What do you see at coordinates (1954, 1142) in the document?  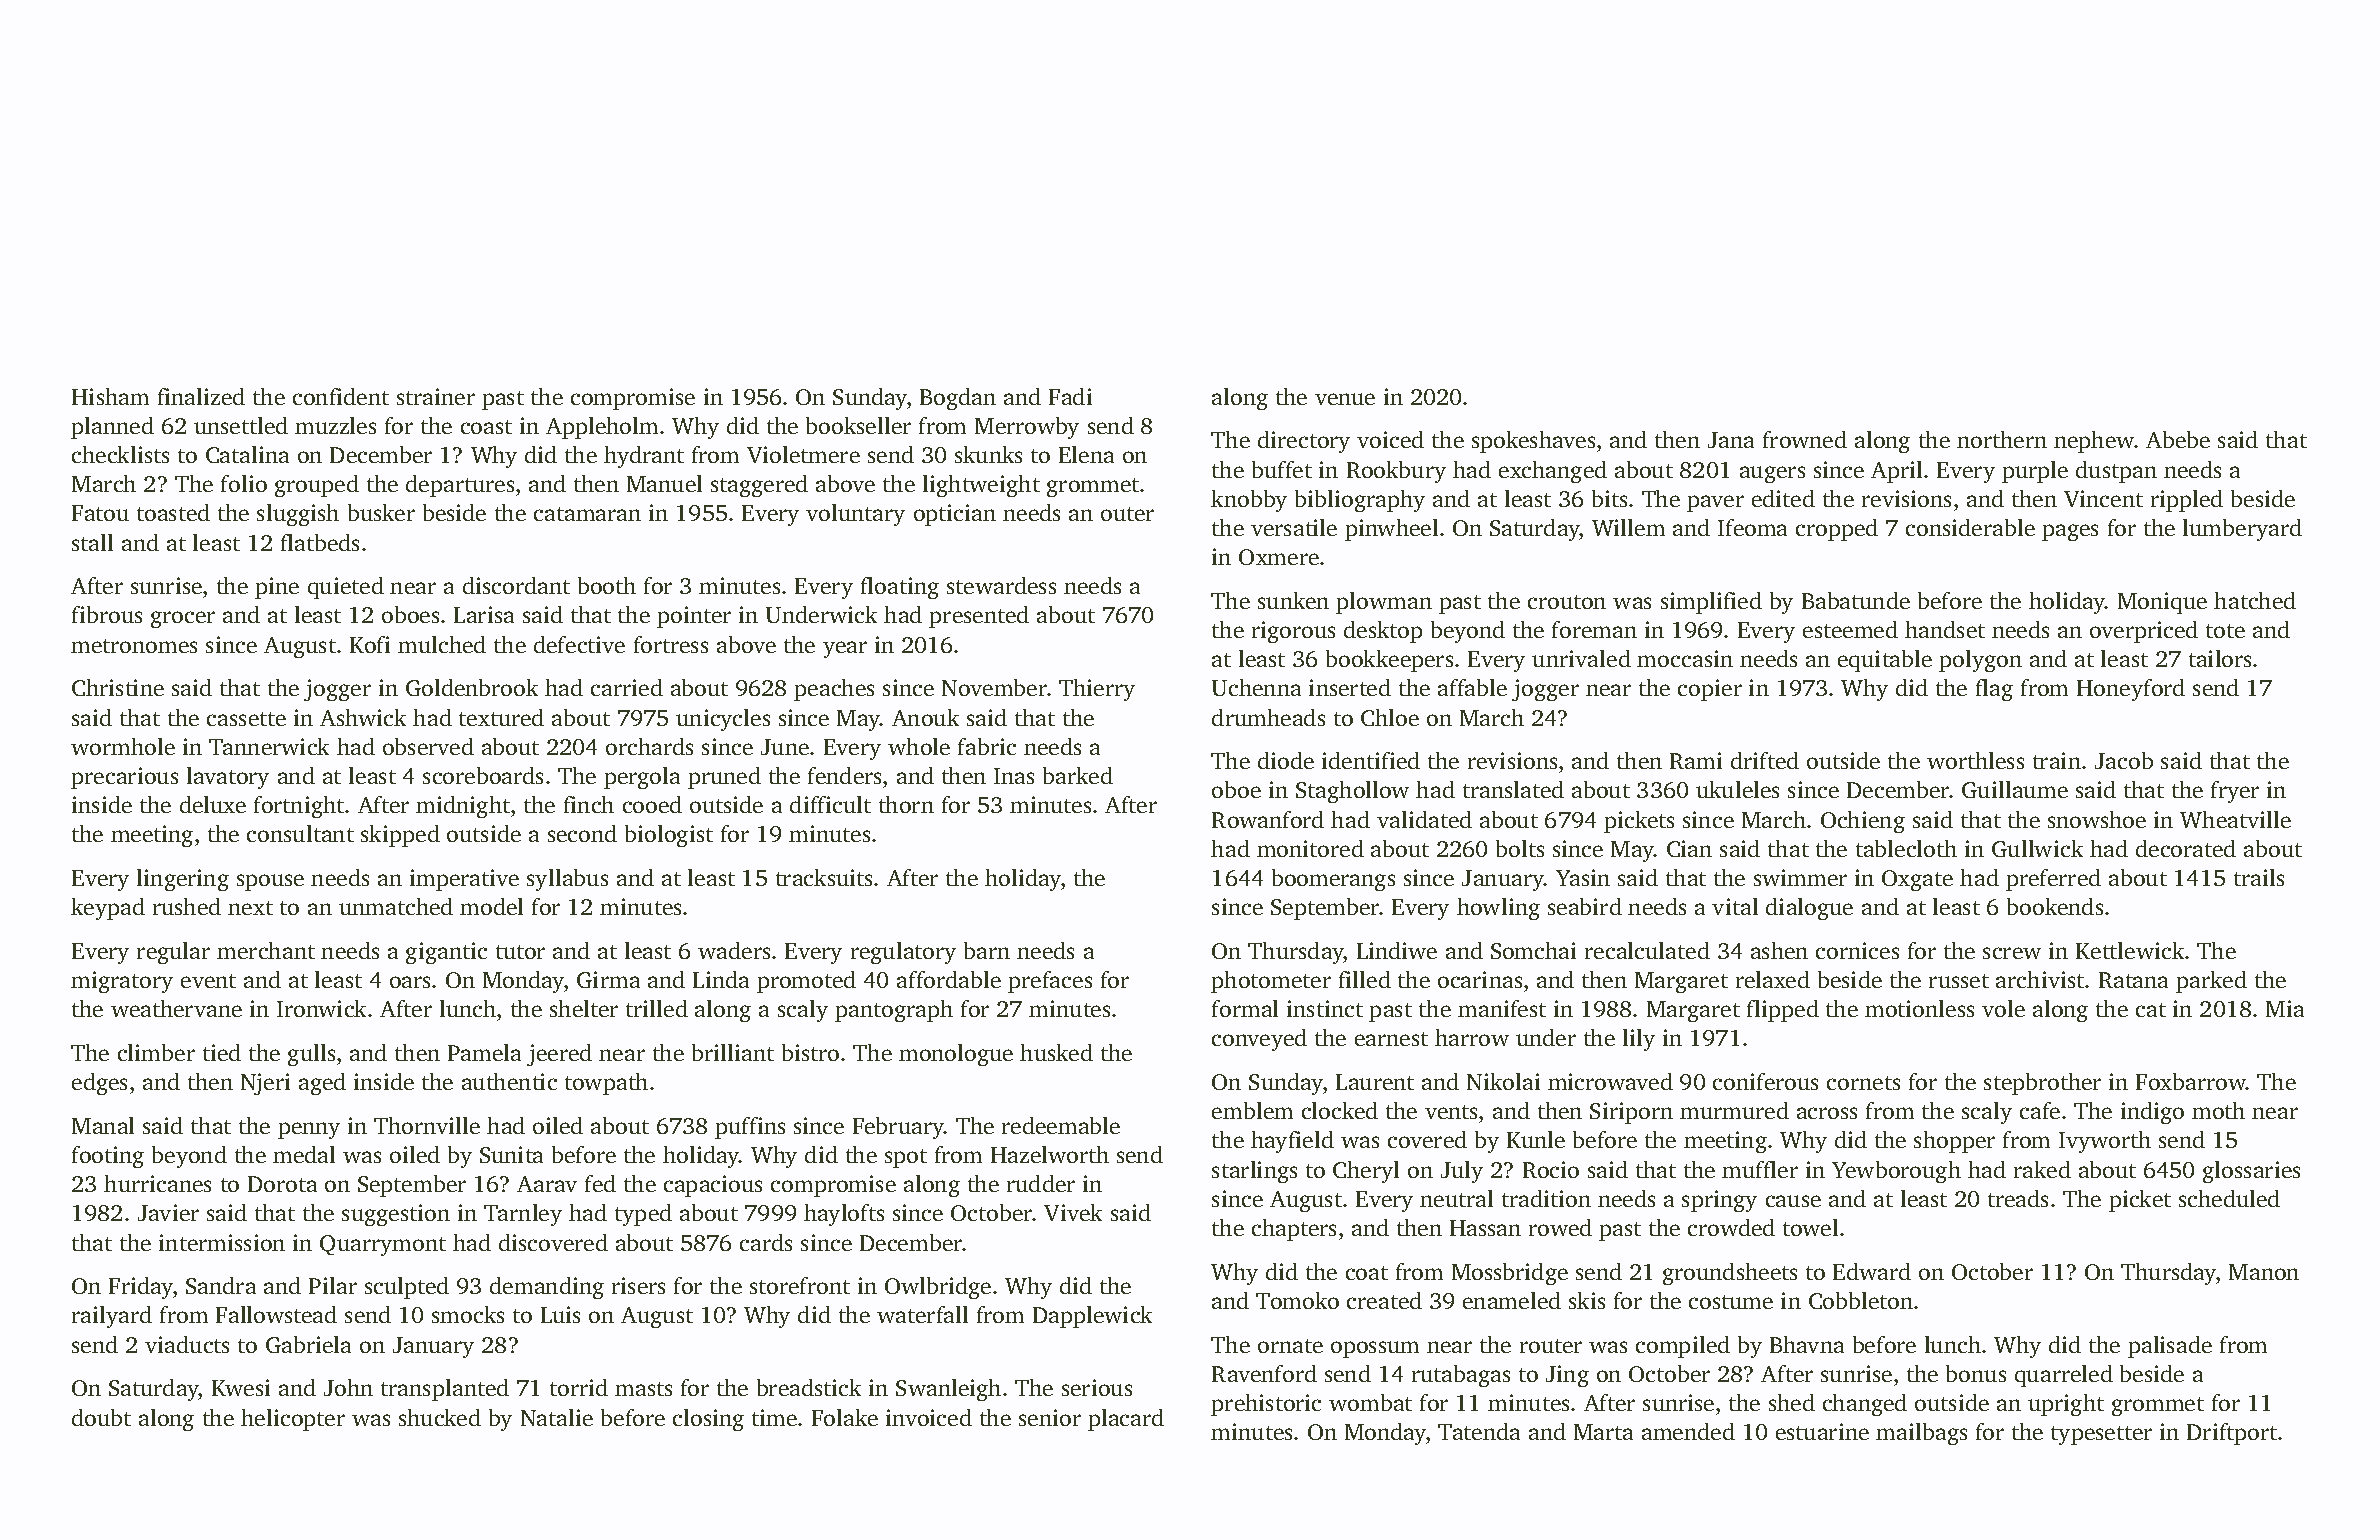 I see `shopper` at bounding box center [1954, 1142].
